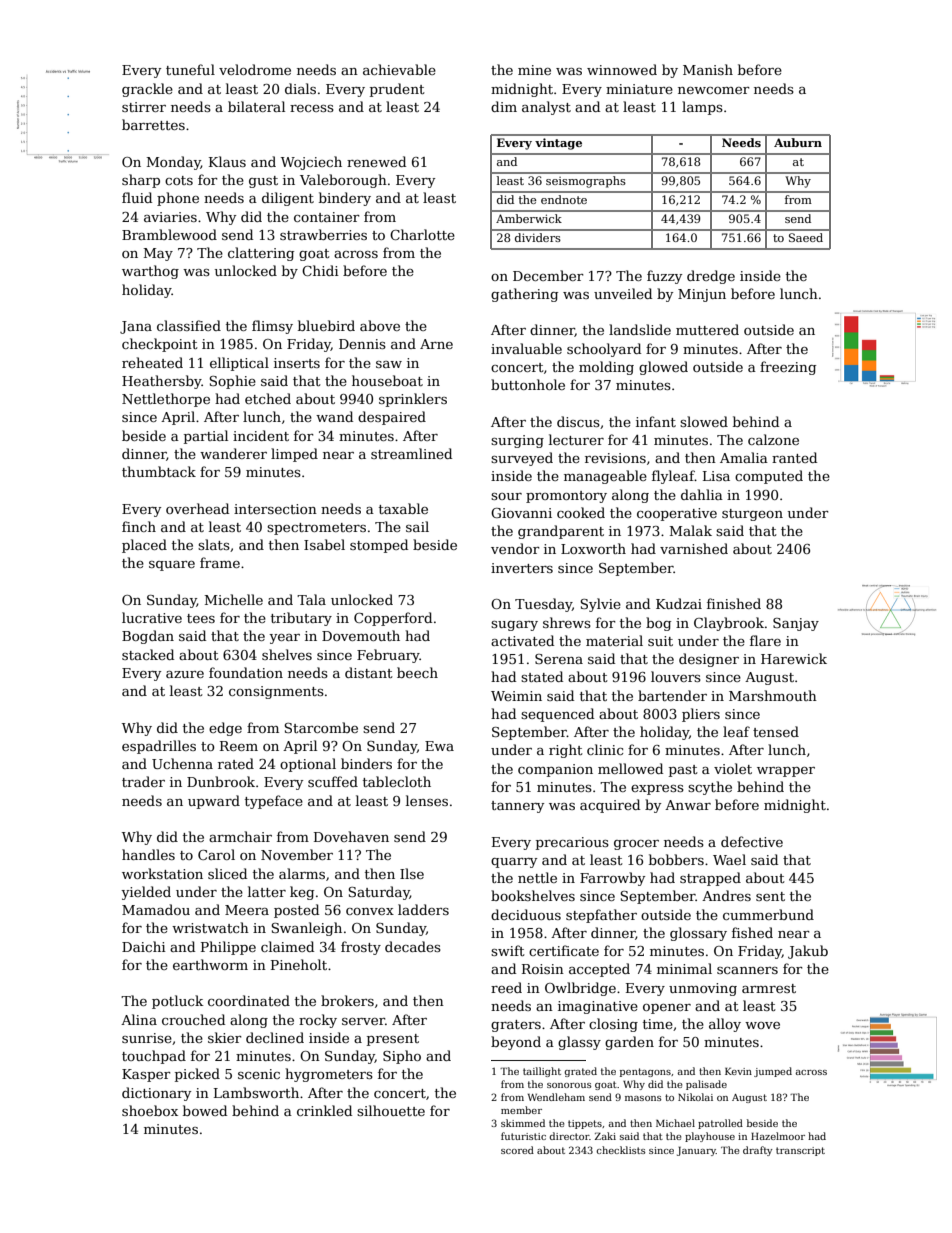 This document has height=1233, width=952. What do you see at coordinates (514, 626) in the document?
I see `sugary` at bounding box center [514, 626].
